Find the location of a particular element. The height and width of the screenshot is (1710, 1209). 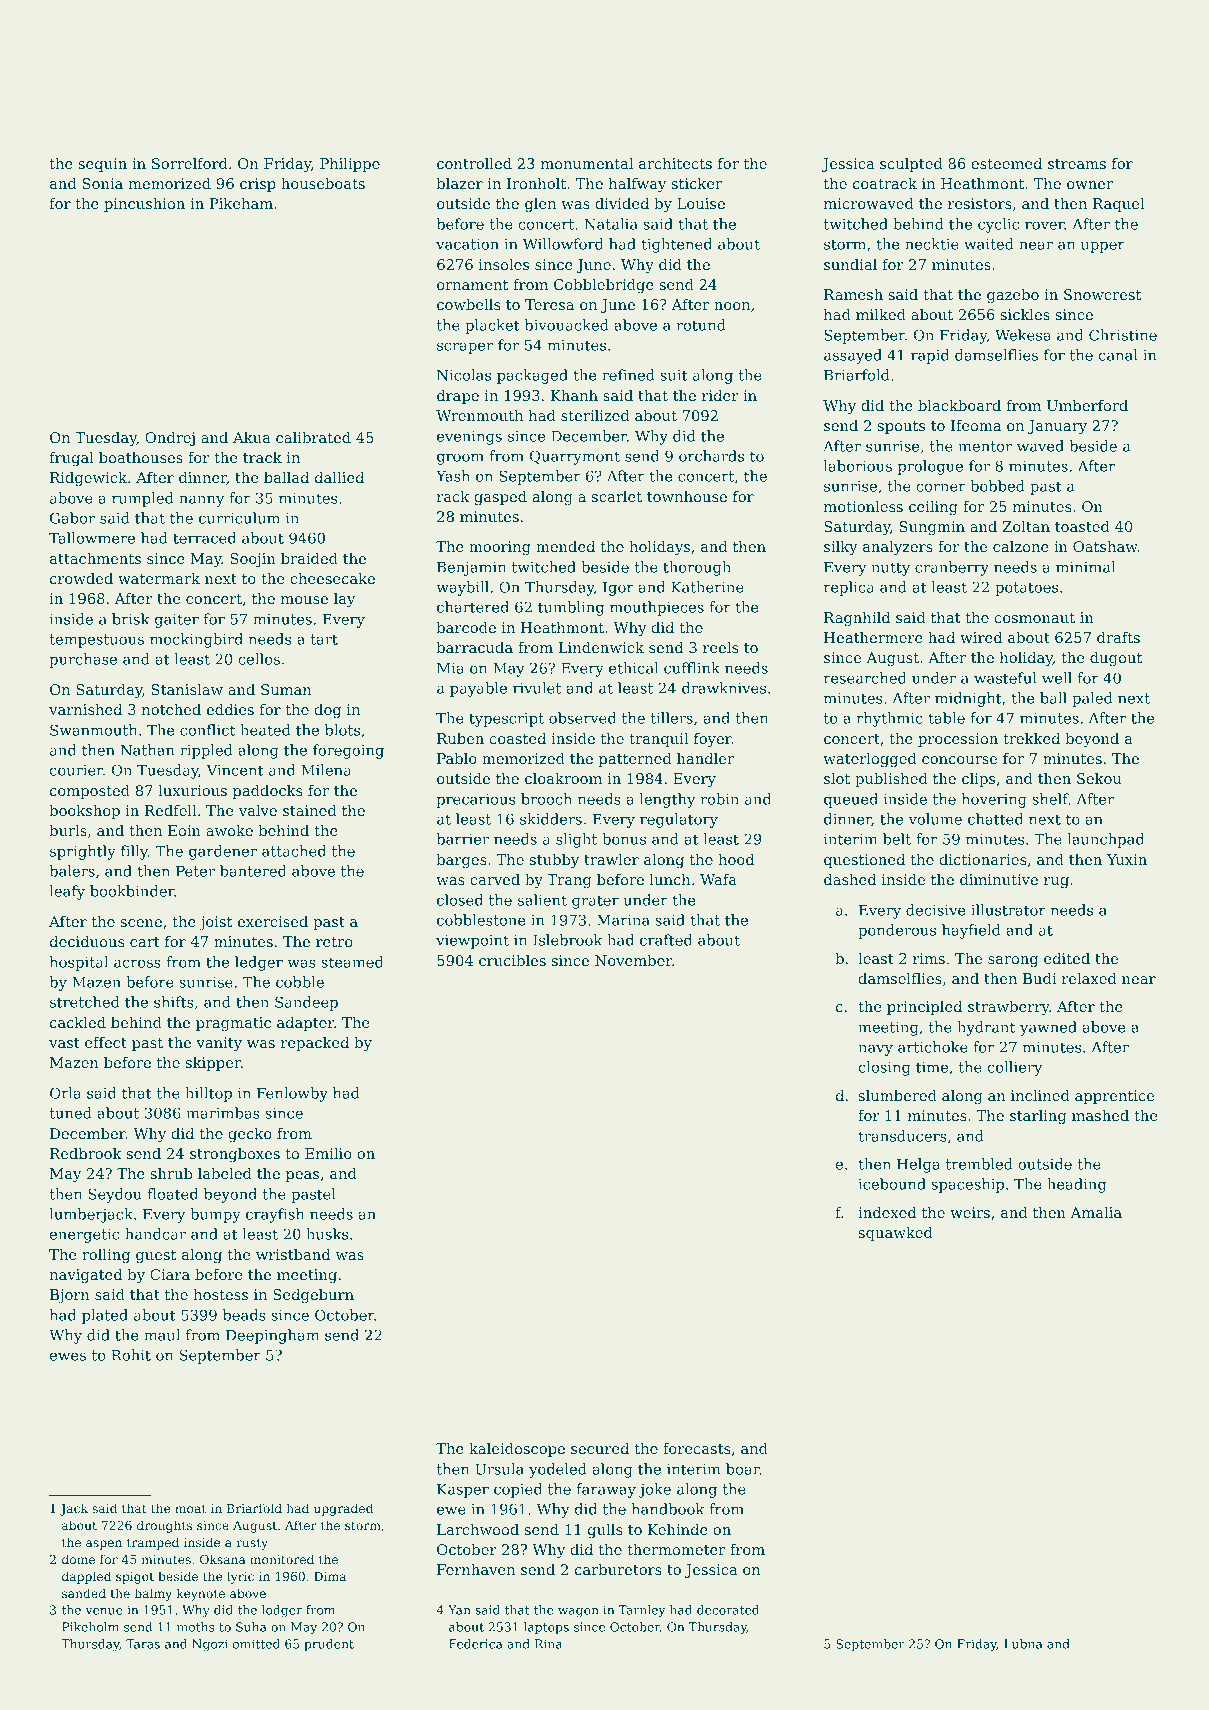

Umberford is located at coordinates (1087, 405).
